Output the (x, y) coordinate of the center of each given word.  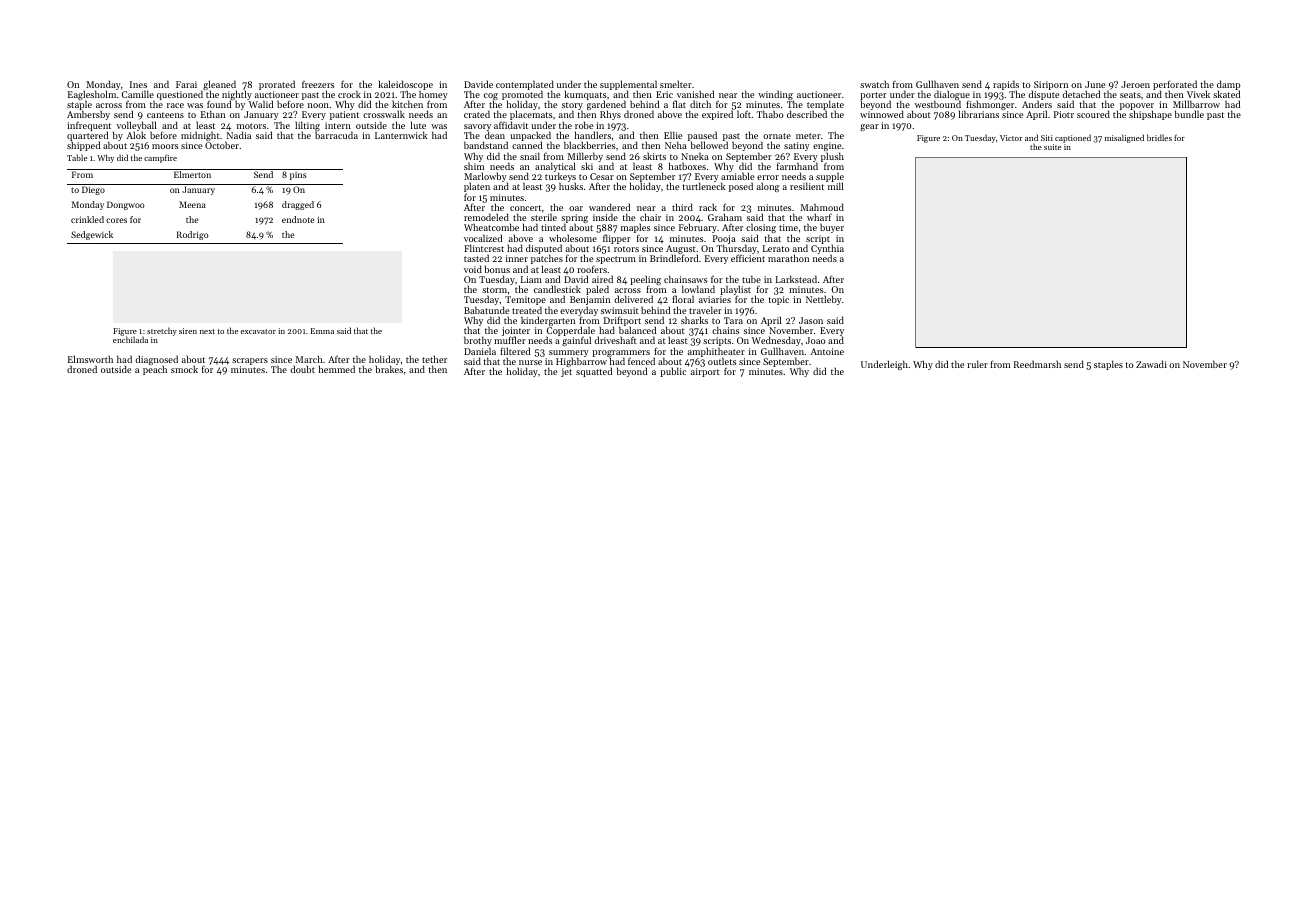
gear (869, 127)
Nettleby (824, 300)
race (175, 105)
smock (184, 369)
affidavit (511, 125)
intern (338, 125)
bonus (497, 269)
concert (525, 208)
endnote (298, 219)
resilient (807, 186)
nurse (530, 362)
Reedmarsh (1037, 364)
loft (744, 114)
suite (1052, 147)
